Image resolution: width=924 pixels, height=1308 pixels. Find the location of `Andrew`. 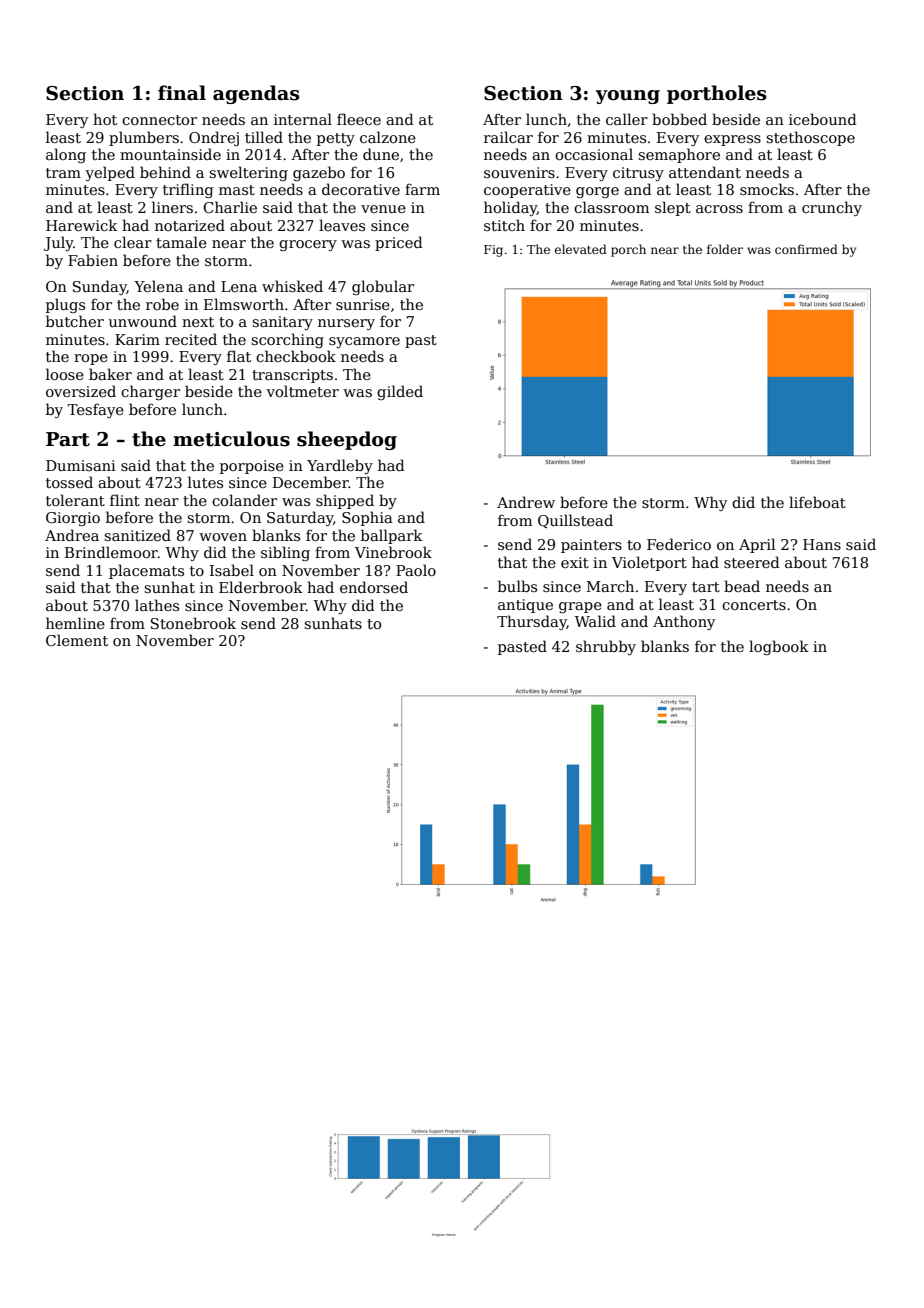

Andrew is located at coordinates (526, 502).
